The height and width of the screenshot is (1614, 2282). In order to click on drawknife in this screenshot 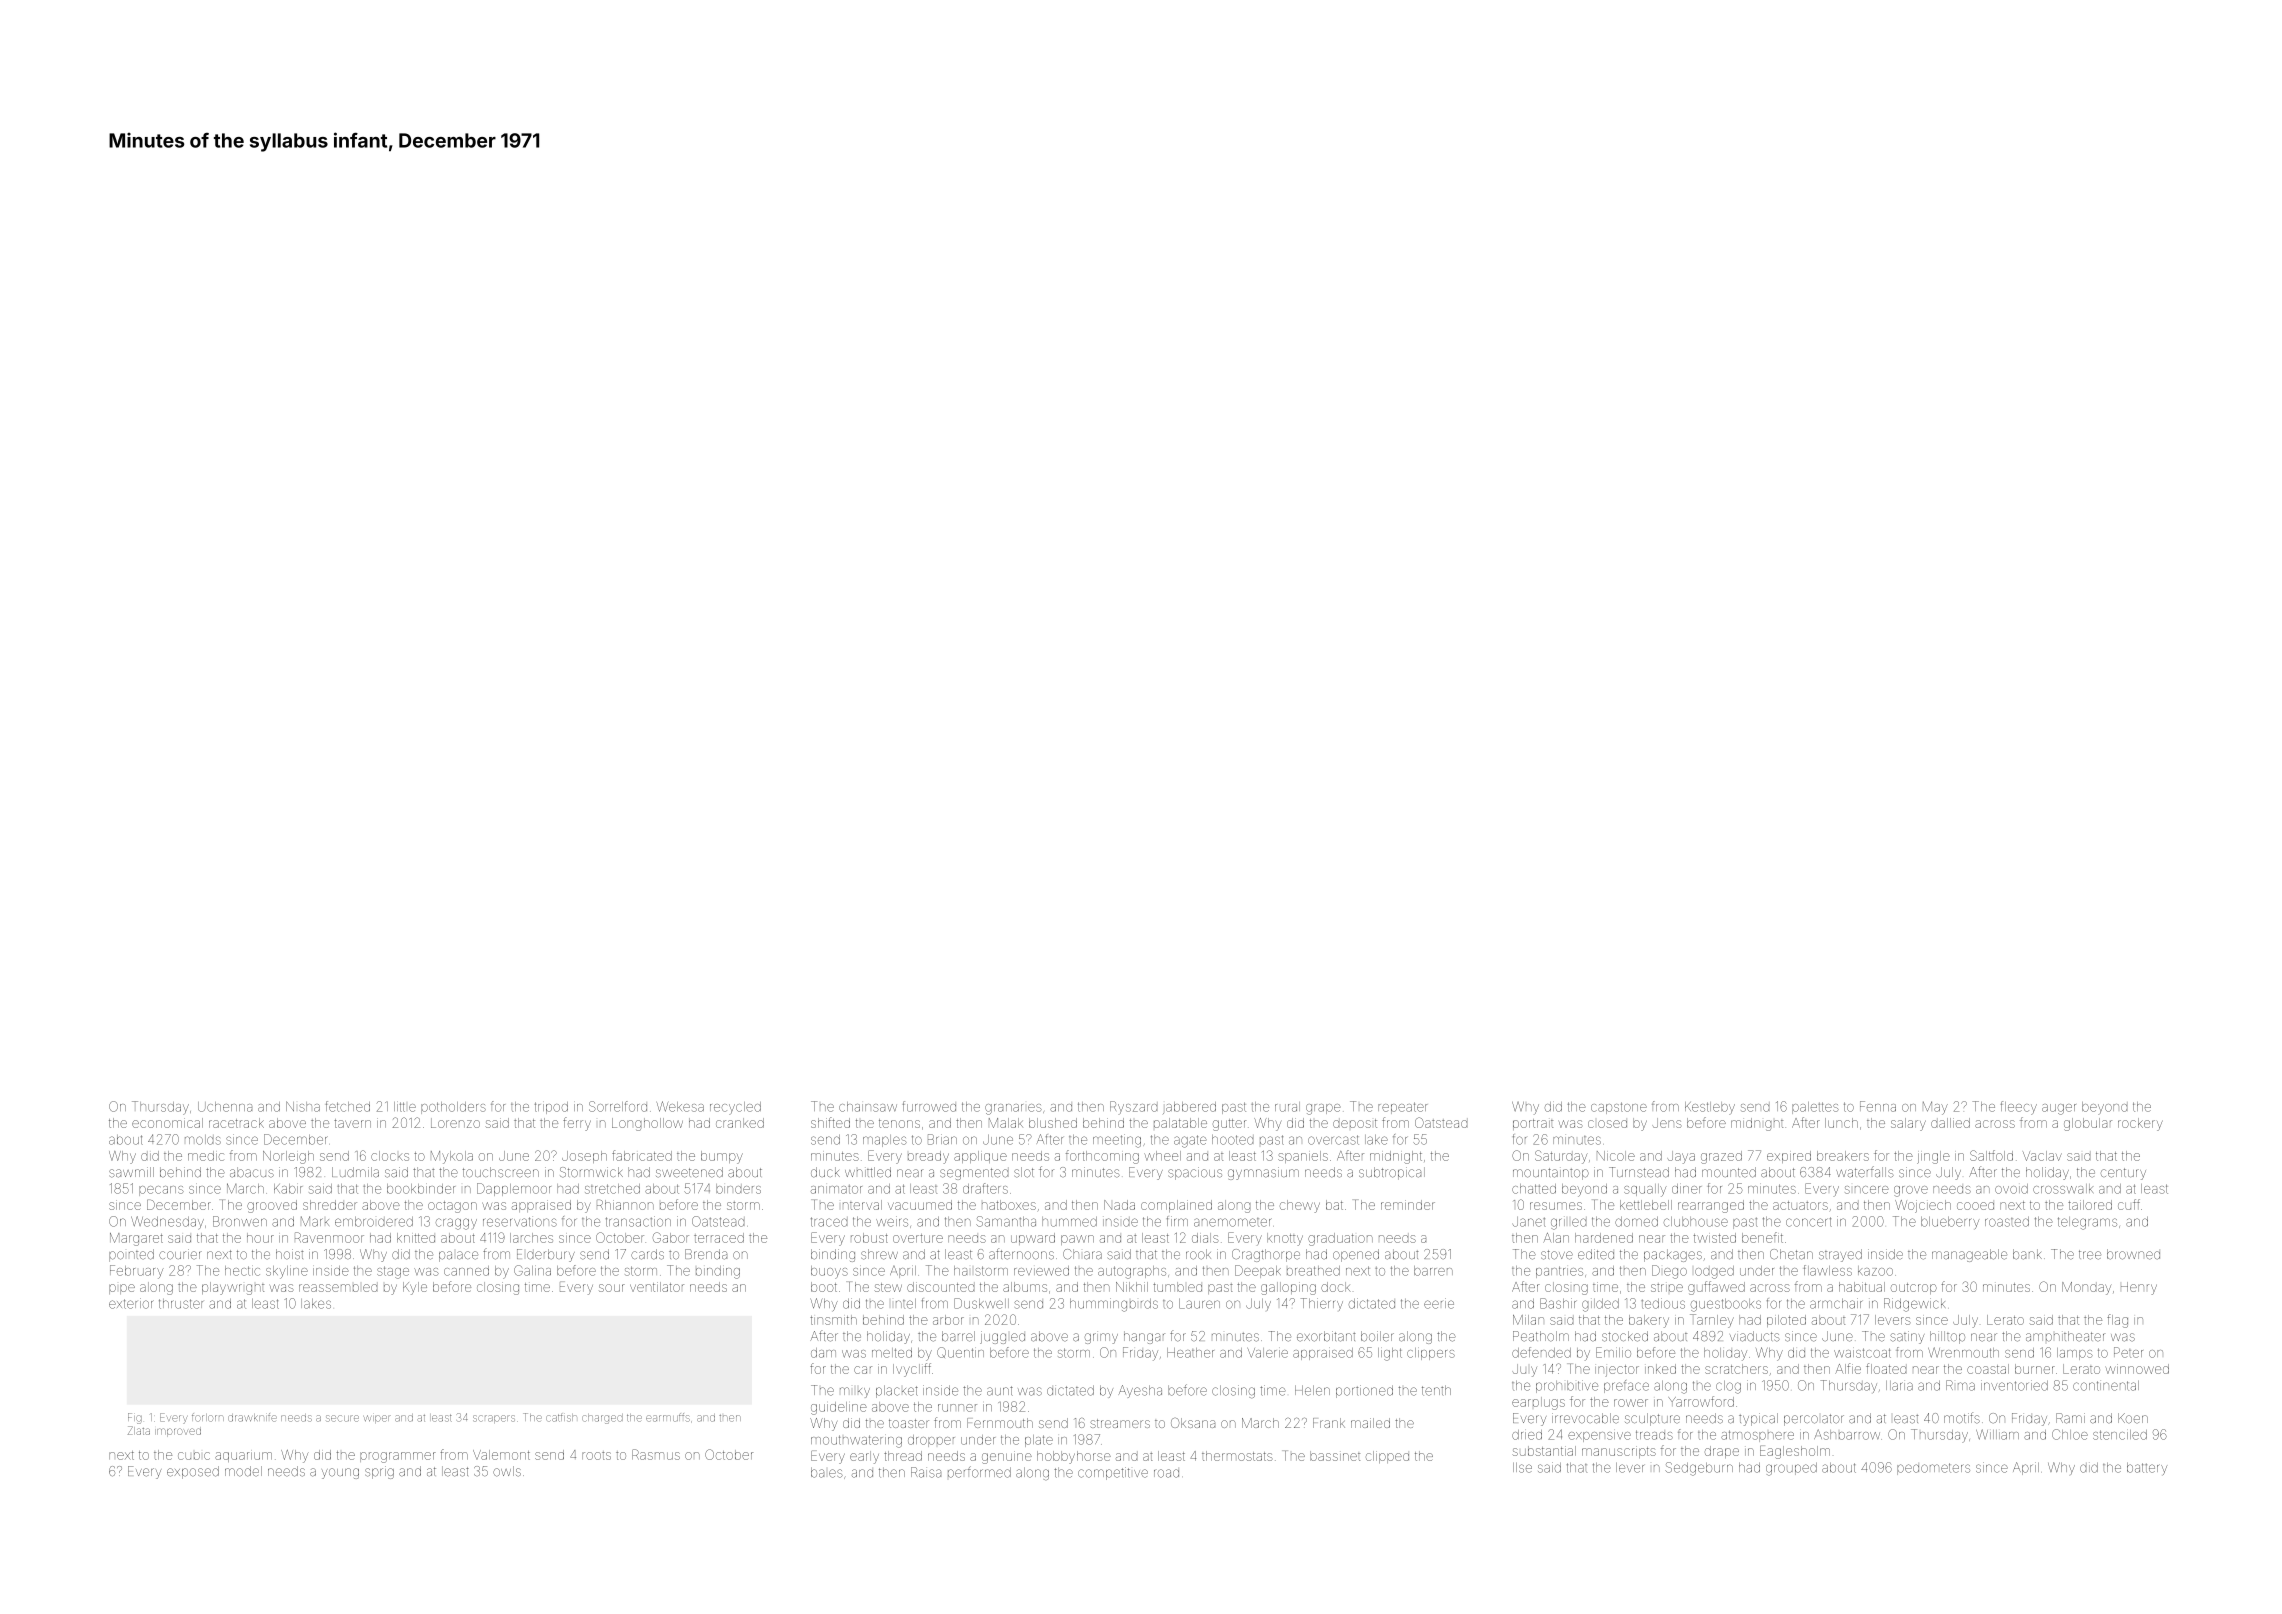, I will do `click(252, 1417)`.
